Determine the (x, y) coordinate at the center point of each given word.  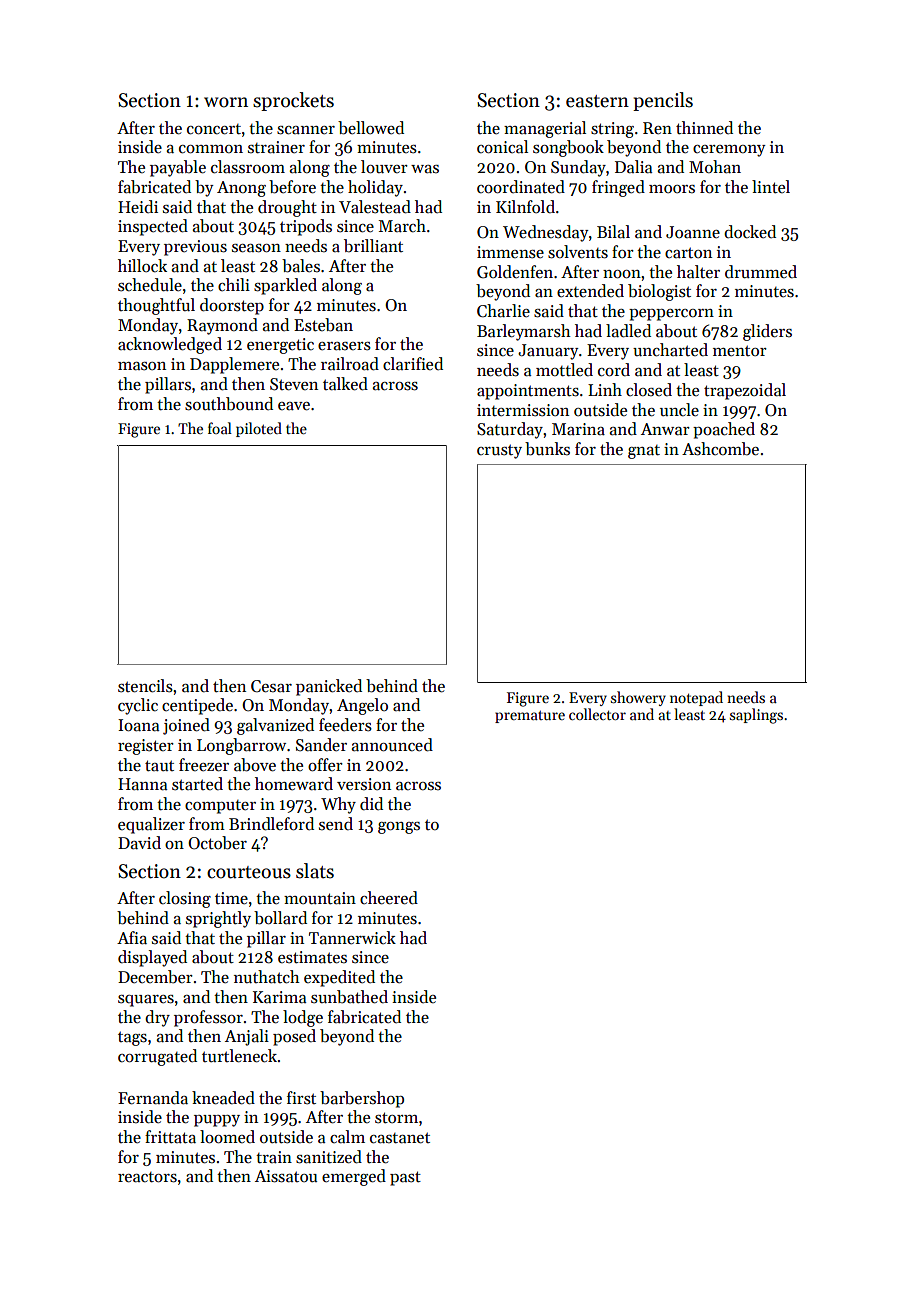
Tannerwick (352, 938)
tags (132, 1038)
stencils (145, 686)
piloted (259, 429)
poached (724, 430)
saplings (756, 716)
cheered (389, 898)
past (405, 1178)
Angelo (362, 706)
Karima (279, 997)
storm (396, 1118)
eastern (597, 101)
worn (226, 102)
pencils (663, 101)
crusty (499, 451)
